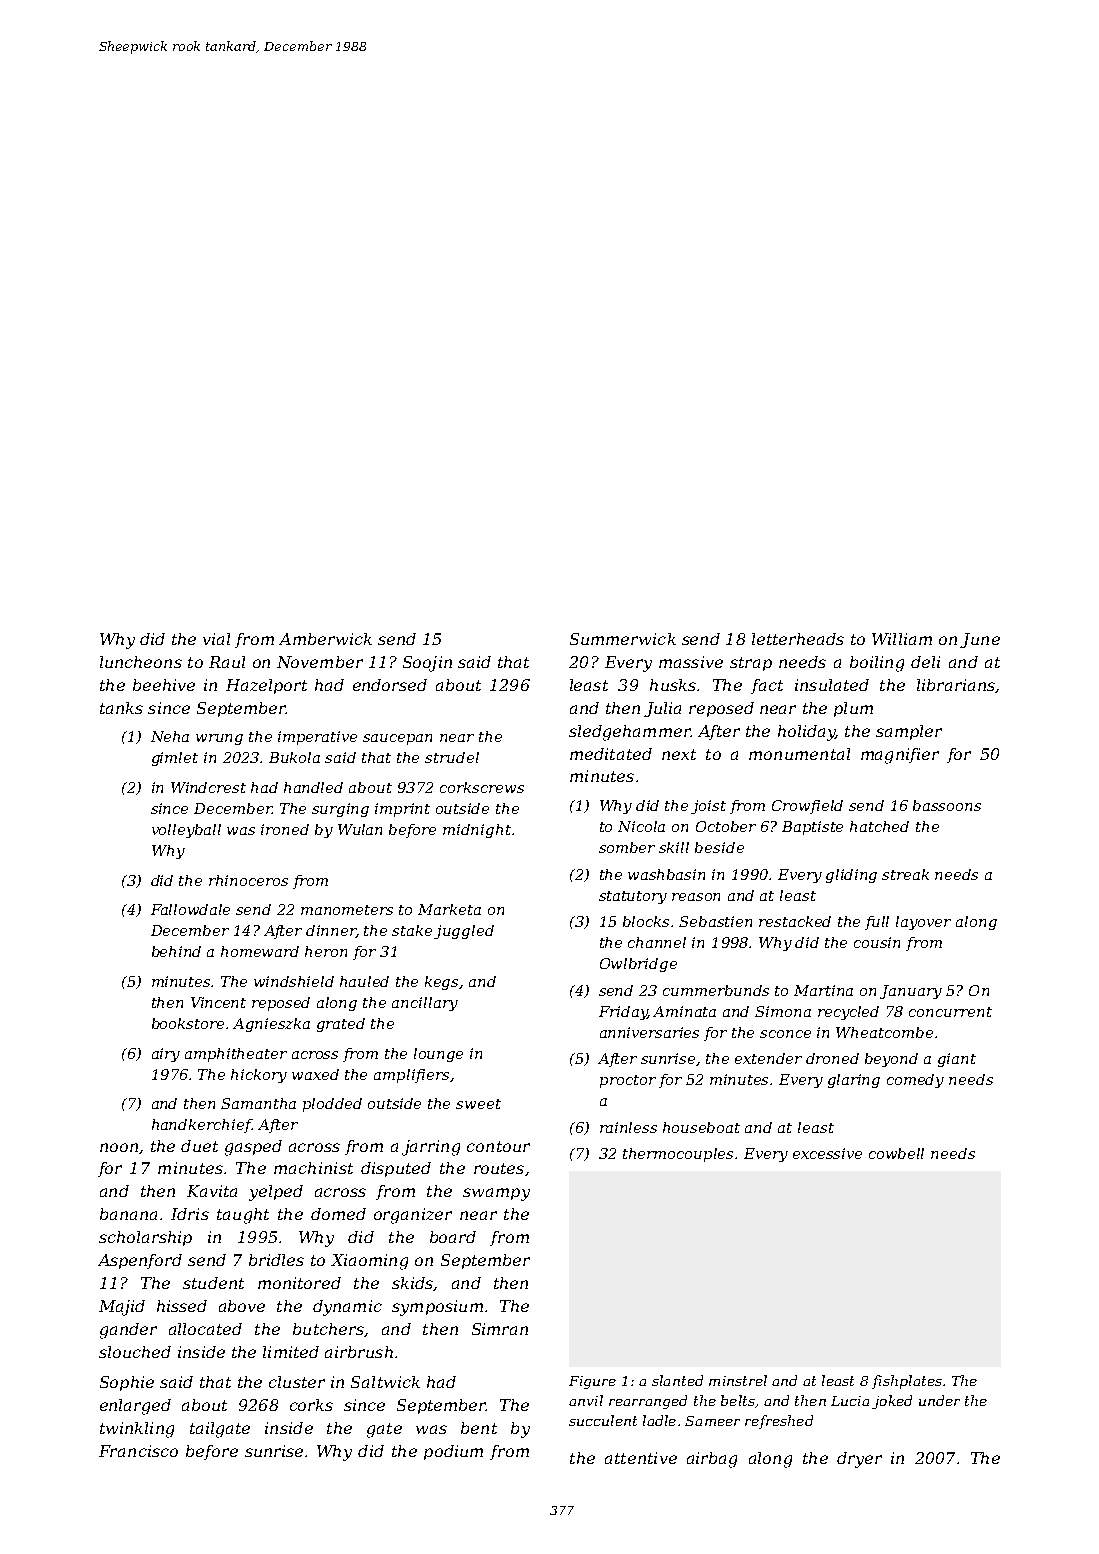 The width and height of the page is (1099, 1554). Describe the element at coordinates (896, 1153) in the page. I see `cowbell` at that location.
